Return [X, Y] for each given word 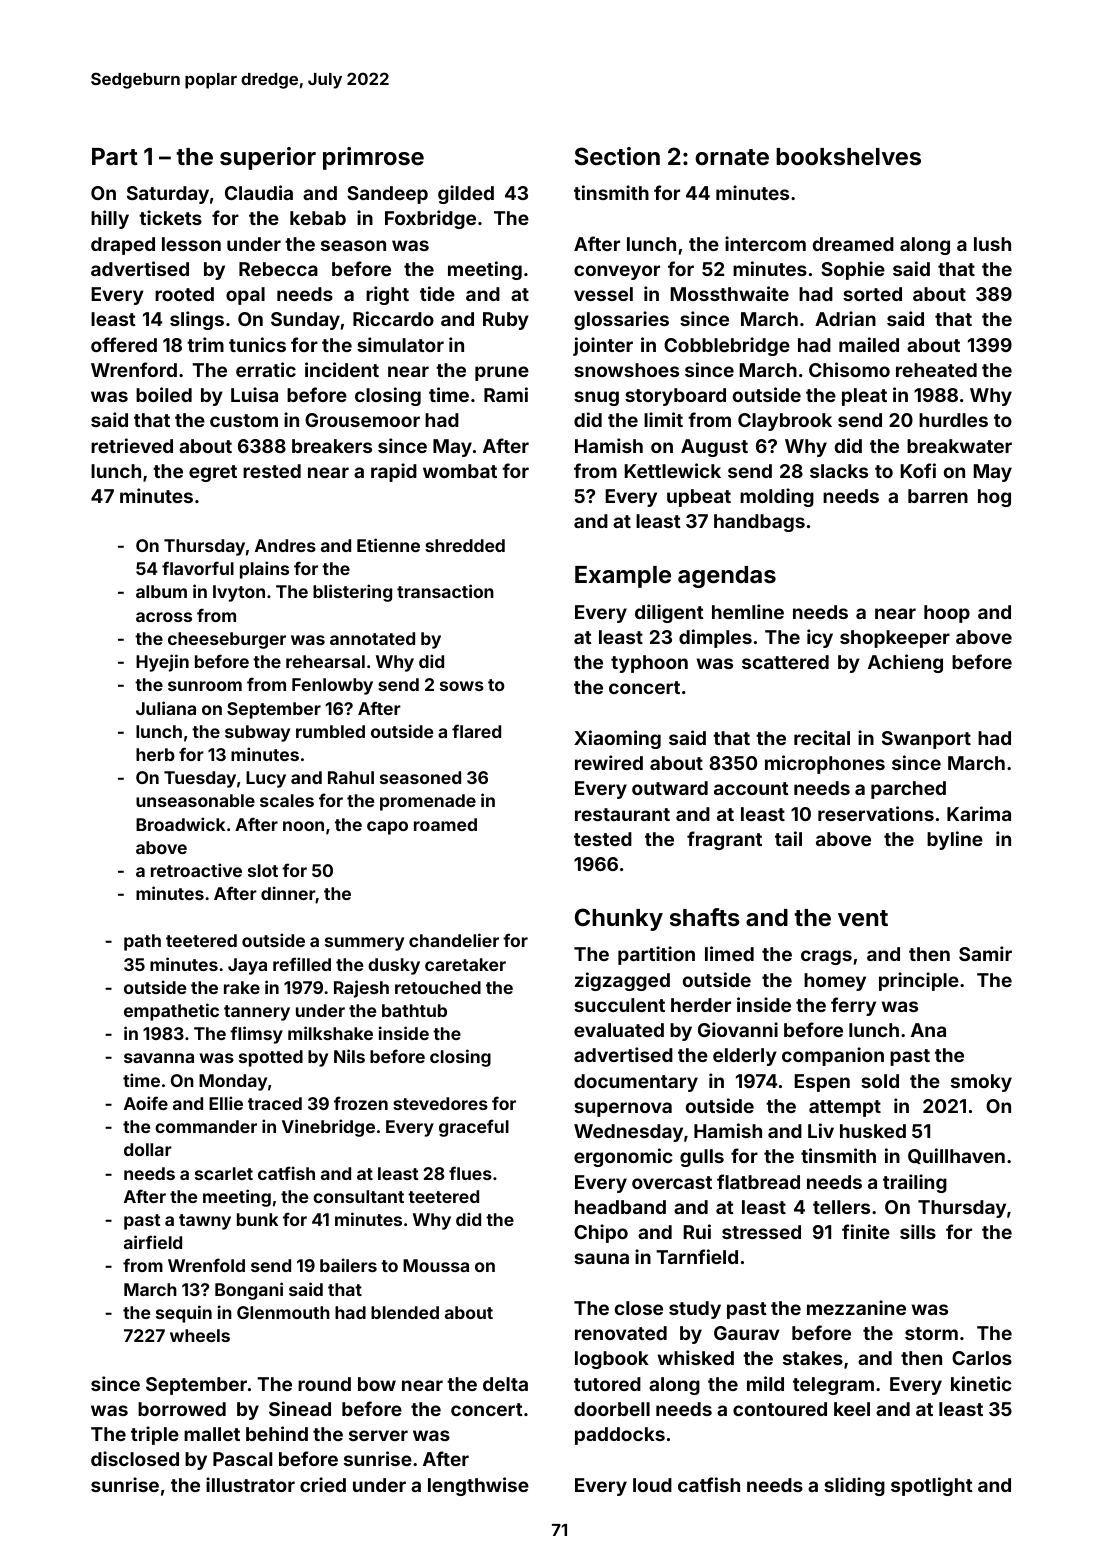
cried [323, 1484]
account [751, 788]
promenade [428, 802]
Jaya [247, 966]
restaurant [622, 814]
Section [617, 156]
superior [268, 158]
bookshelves [848, 157]
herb [155, 754]
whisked [696, 1357]
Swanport [926, 740]
